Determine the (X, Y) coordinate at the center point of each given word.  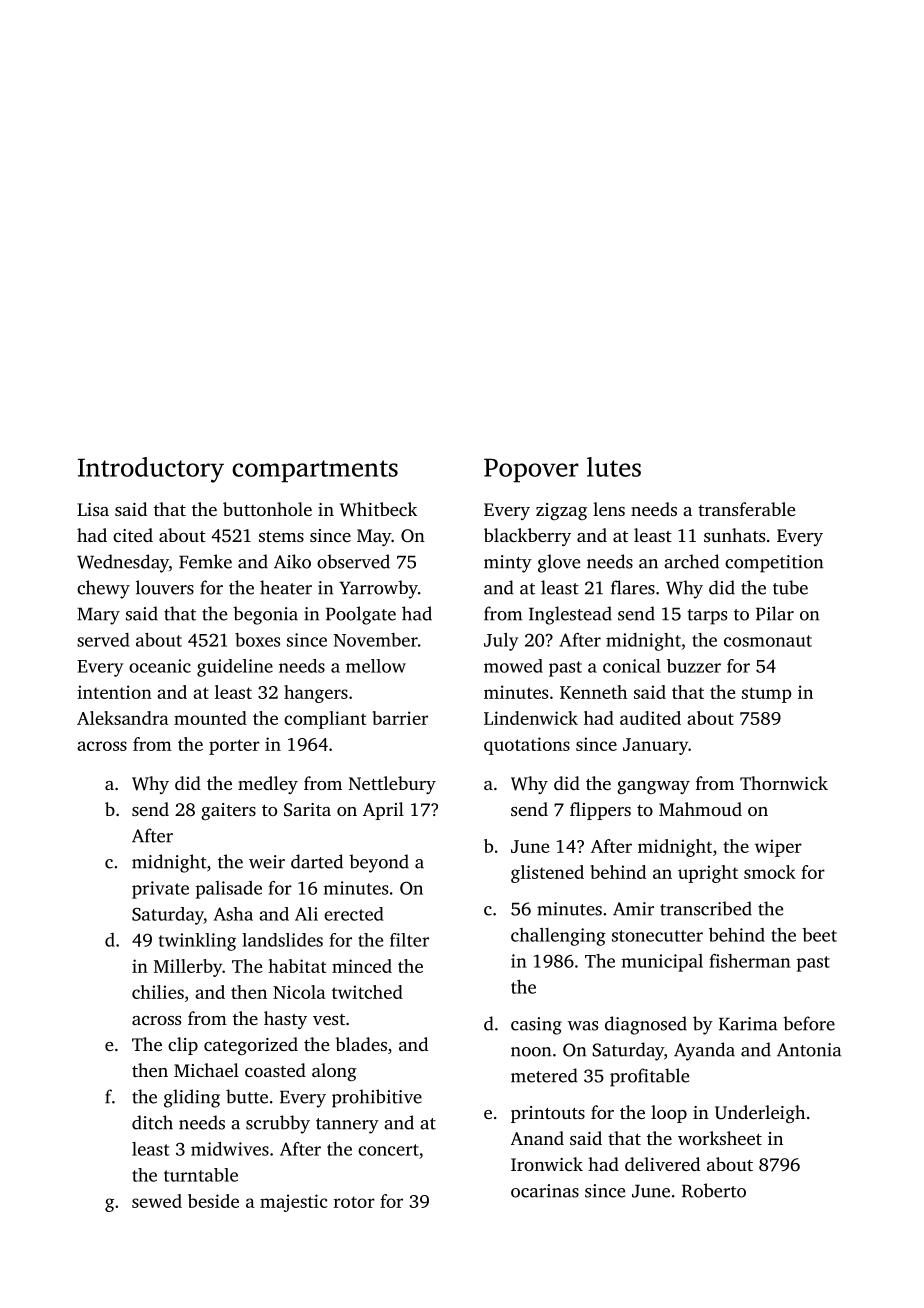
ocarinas (545, 1191)
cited (133, 535)
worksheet (720, 1138)
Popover (531, 470)
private (160, 890)
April (383, 811)
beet (819, 935)
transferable (746, 509)
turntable (201, 1175)
